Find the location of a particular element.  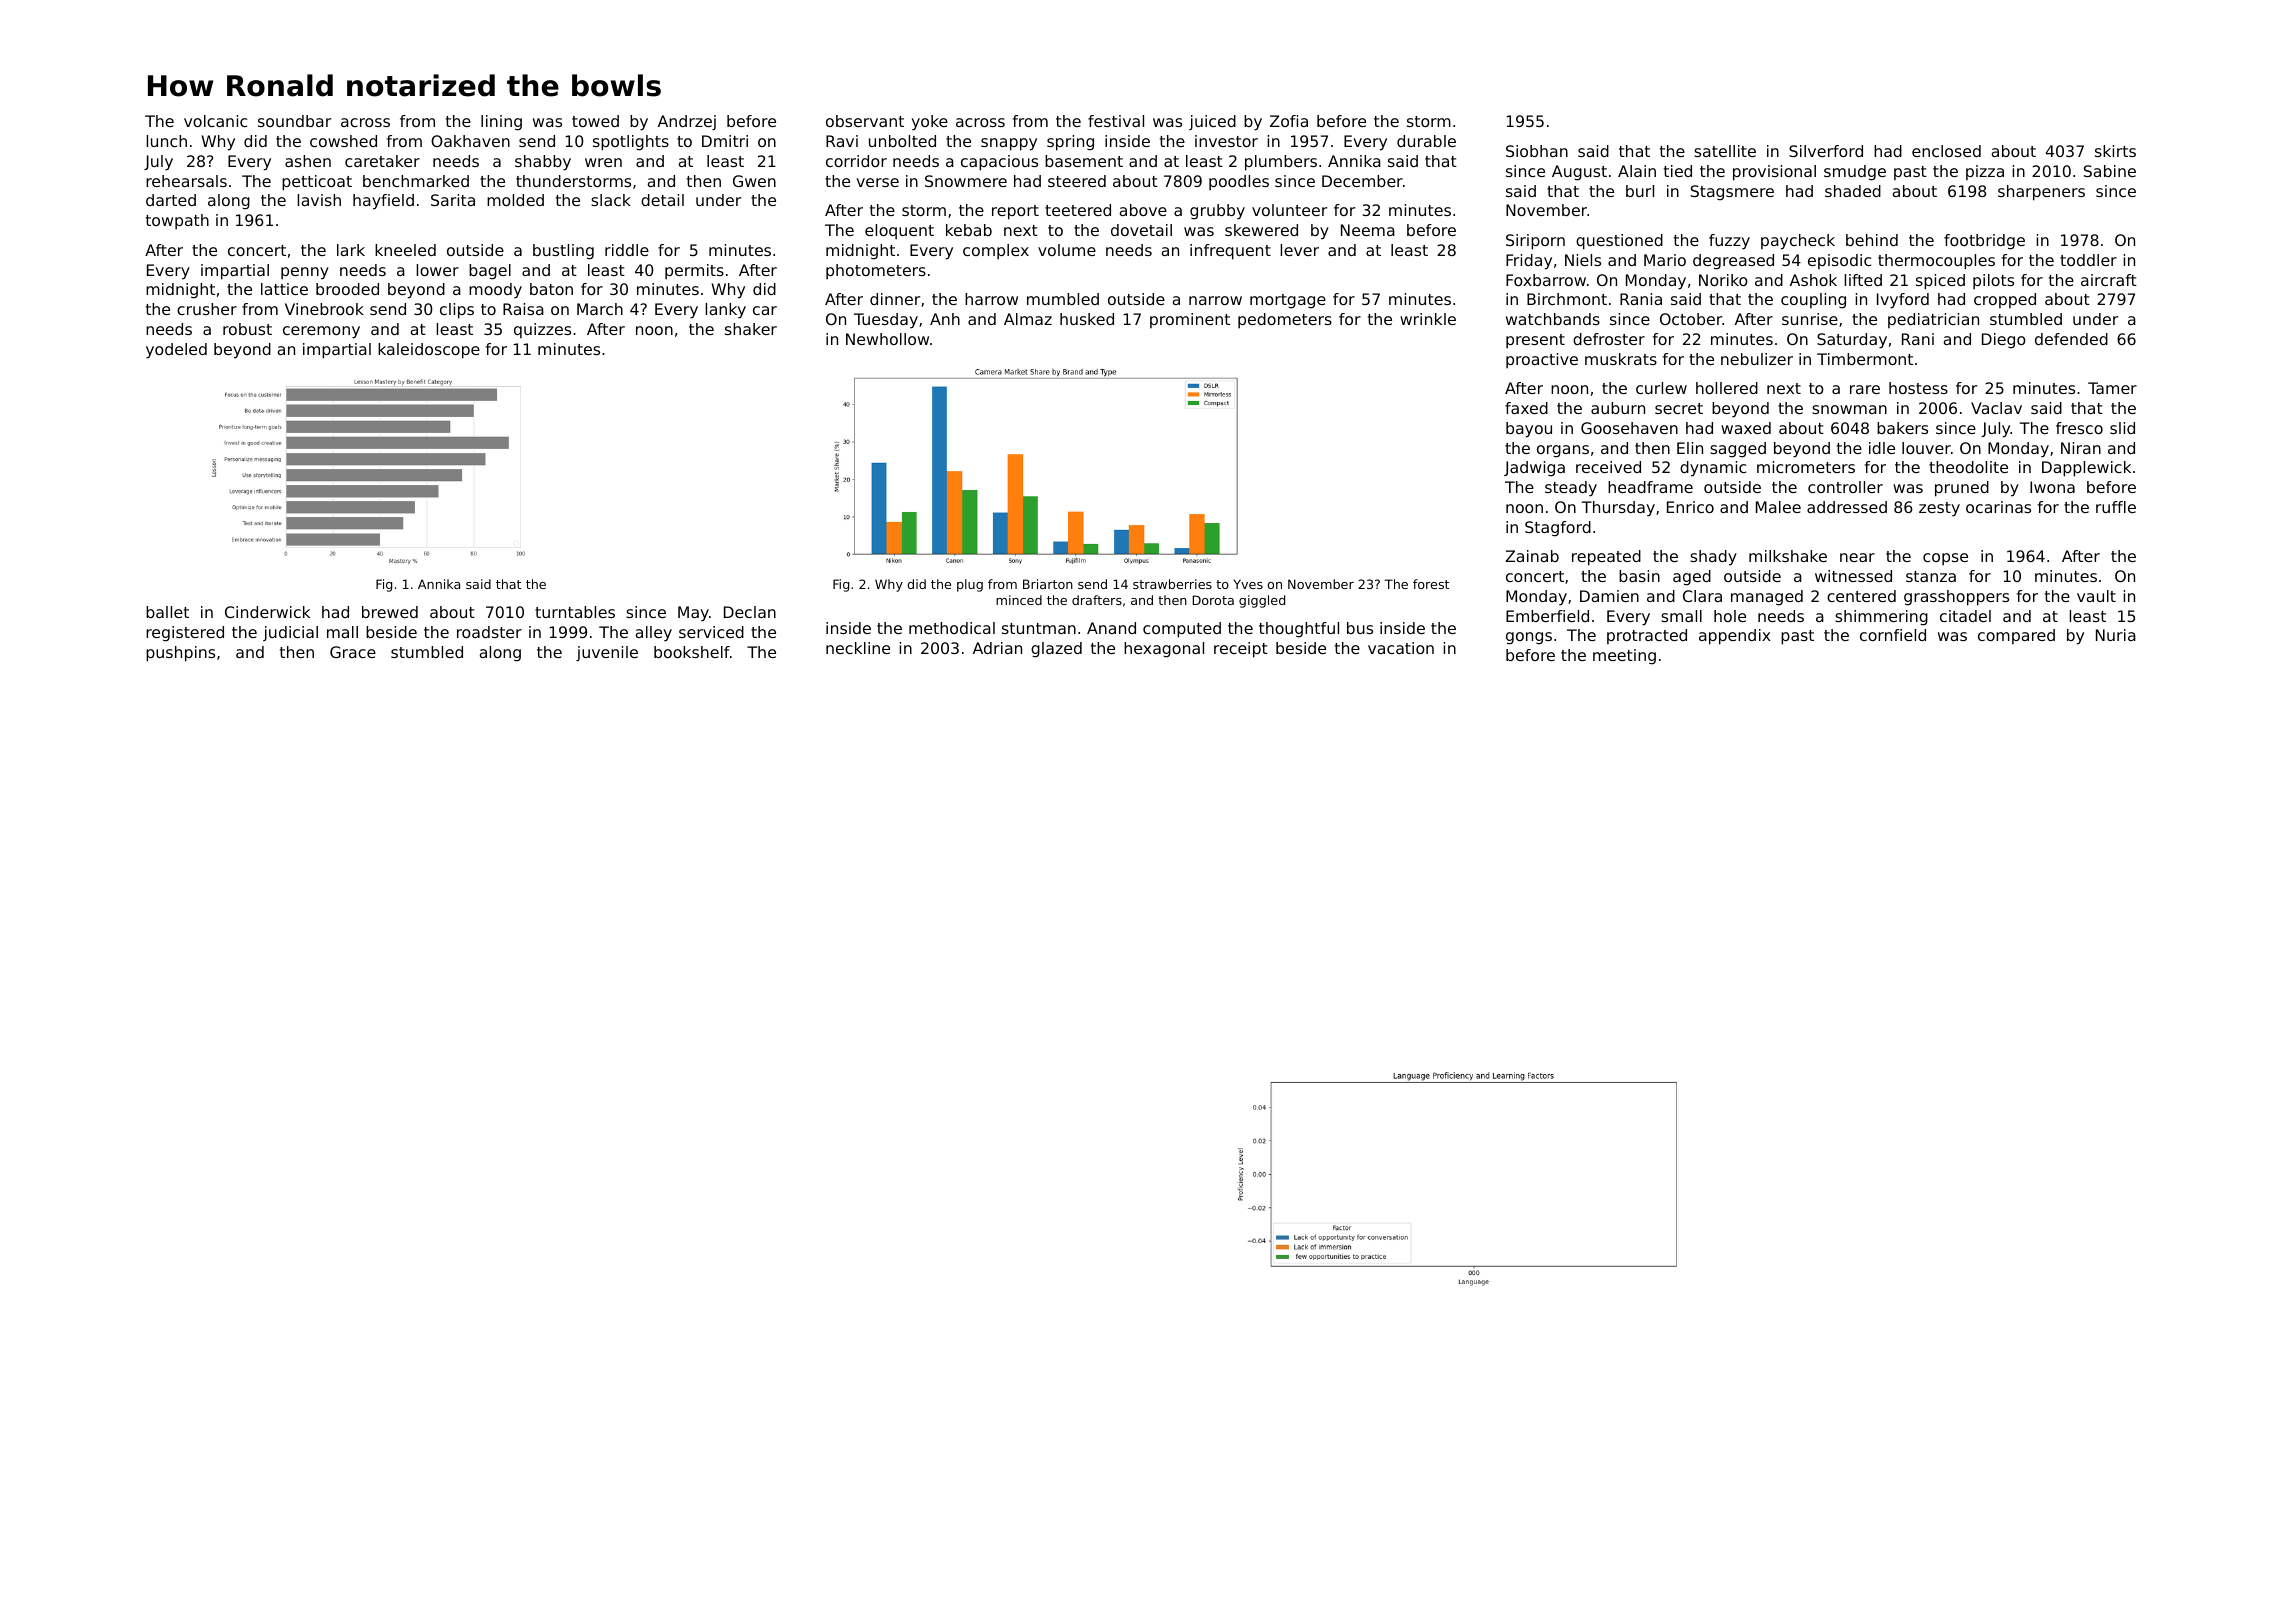

meeting is located at coordinates (1624, 657).
